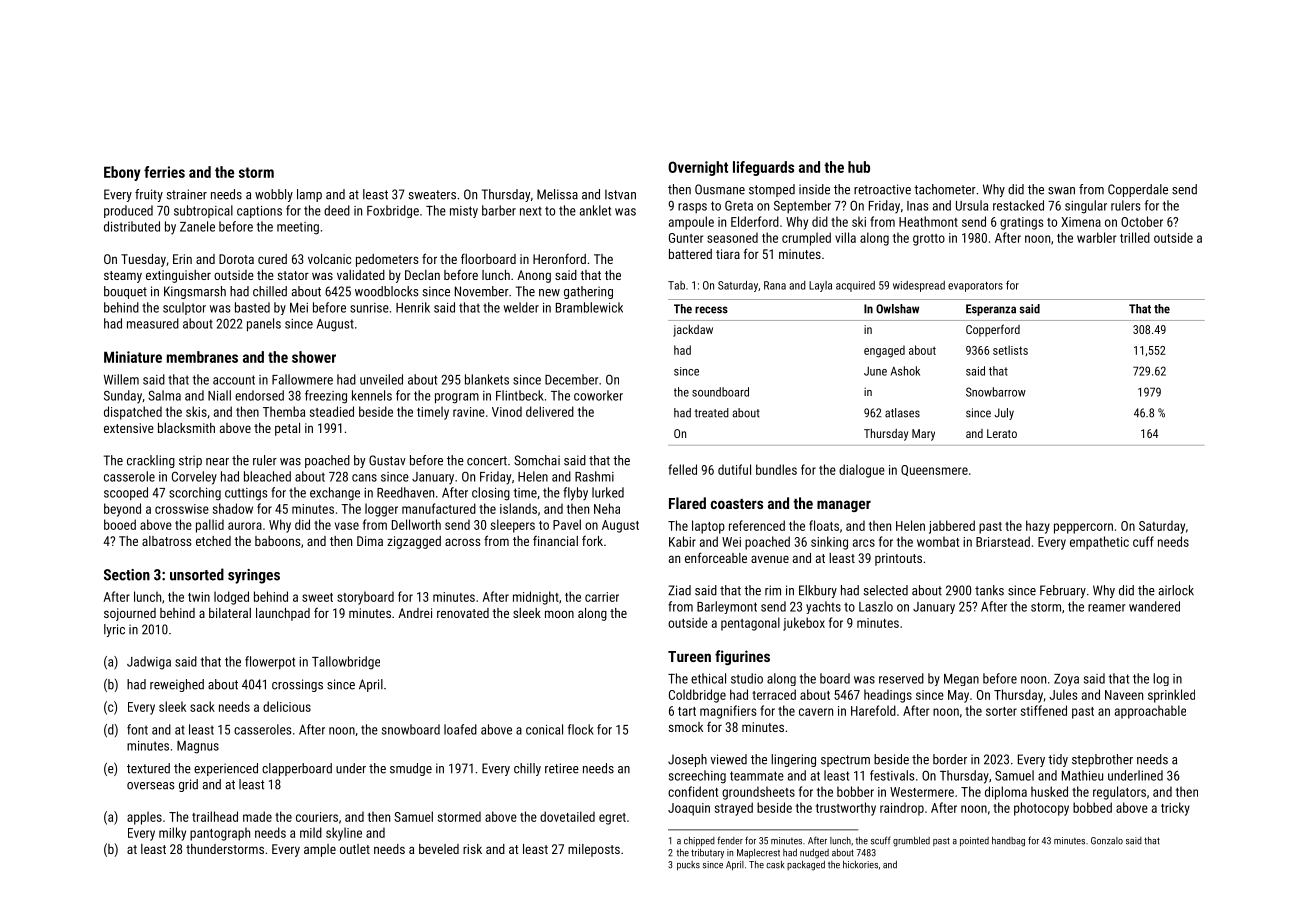 This screenshot has height=924, width=1308. What do you see at coordinates (199, 597) in the screenshot?
I see `twin` at bounding box center [199, 597].
